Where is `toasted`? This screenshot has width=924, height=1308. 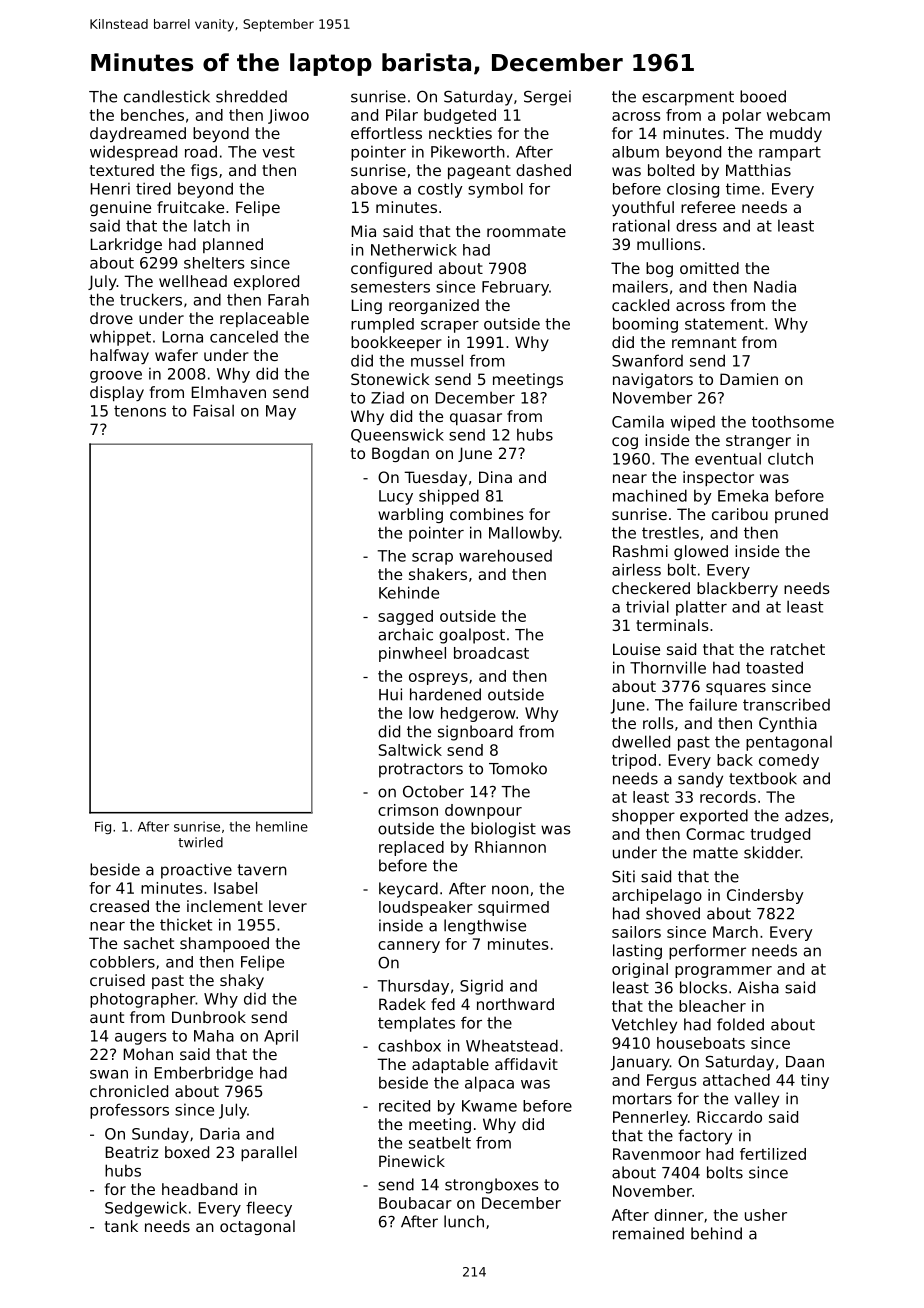
toasted is located at coordinates (774, 667).
